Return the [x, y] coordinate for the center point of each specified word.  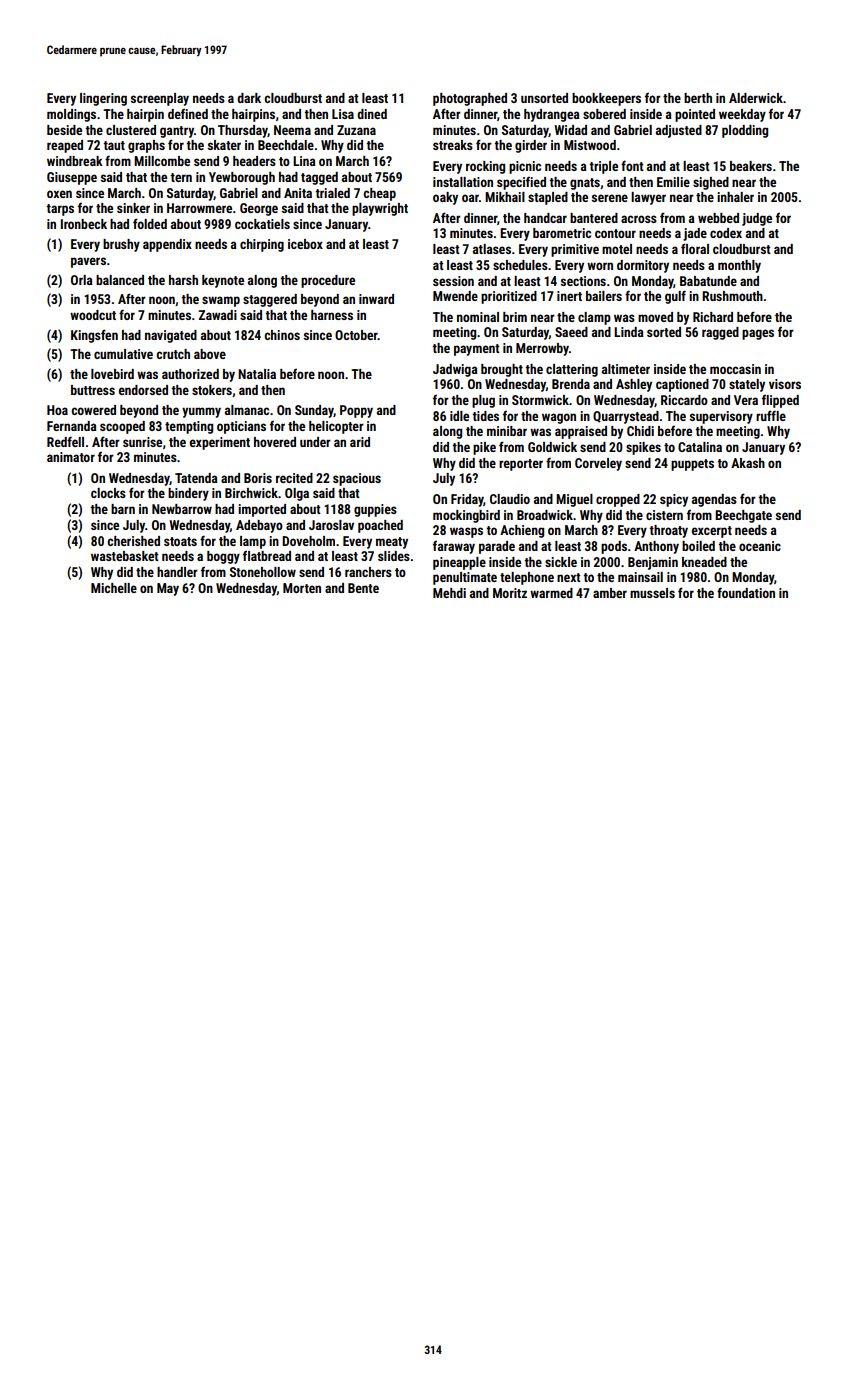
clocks [108, 493]
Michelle [114, 588]
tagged [319, 178]
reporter [521, 465]
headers [254, 161]
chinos [282, 335]
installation [463, 182]
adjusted [679, 131]
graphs [146, 146]
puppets [692, 465]
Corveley [598, 464]
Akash [748, 463]
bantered [594, 218]
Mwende [455, 296]
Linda [629, 332]
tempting [189, 427]
